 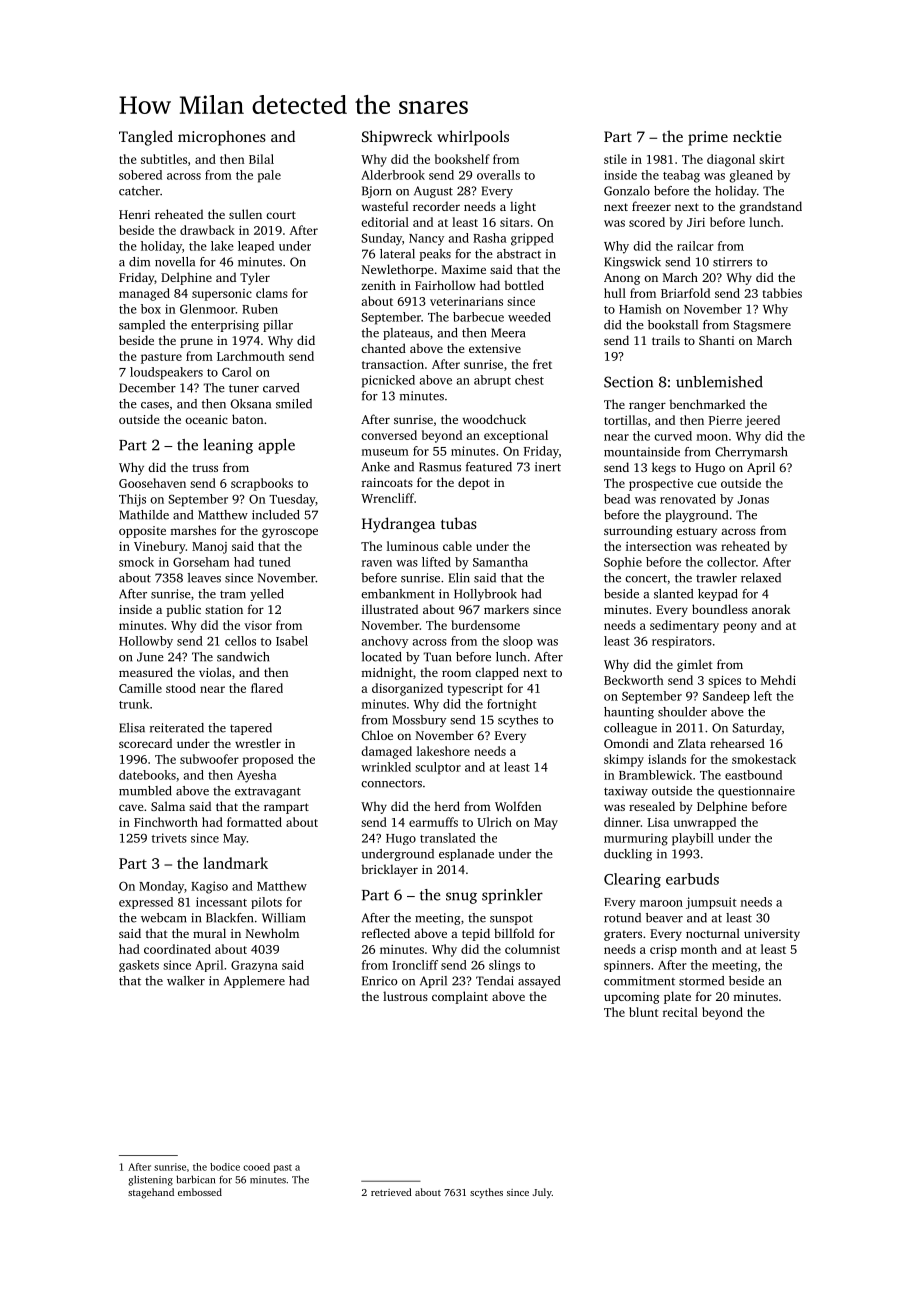 I want to click on novella, so click(x=175, y=262).
